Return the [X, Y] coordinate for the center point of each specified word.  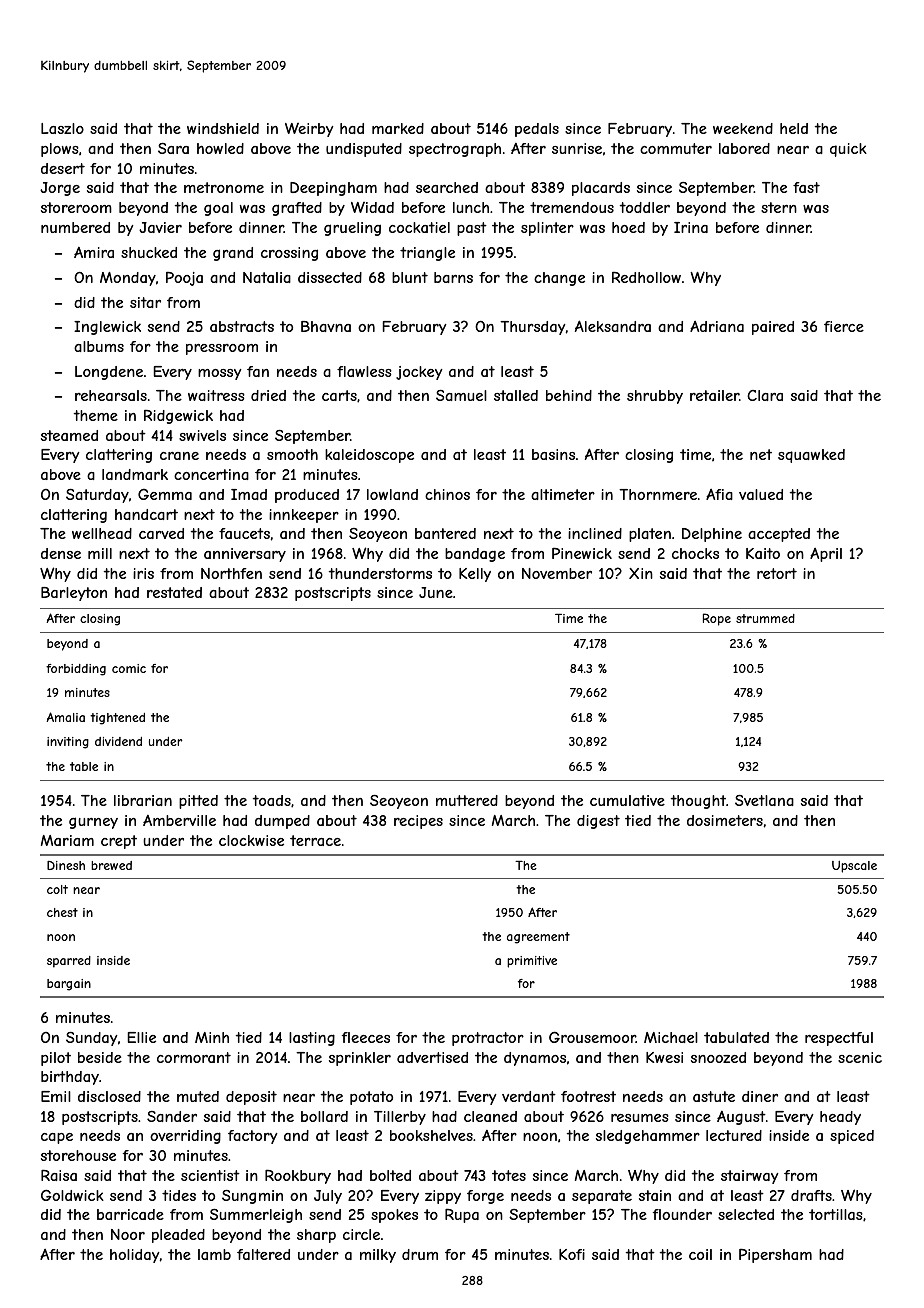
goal [218, 209]
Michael [671, 1037]
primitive [532, 962]
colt [57, 889]
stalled [516, 395]
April [826, 555]
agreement [538, 938]
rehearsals [111, 395]
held [794, 128]
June [436, 592]
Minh [212, 1037]
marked [398, 128]
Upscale [854, 867]
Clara [765, 395]
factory [253, 1137]
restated [174, 592]
